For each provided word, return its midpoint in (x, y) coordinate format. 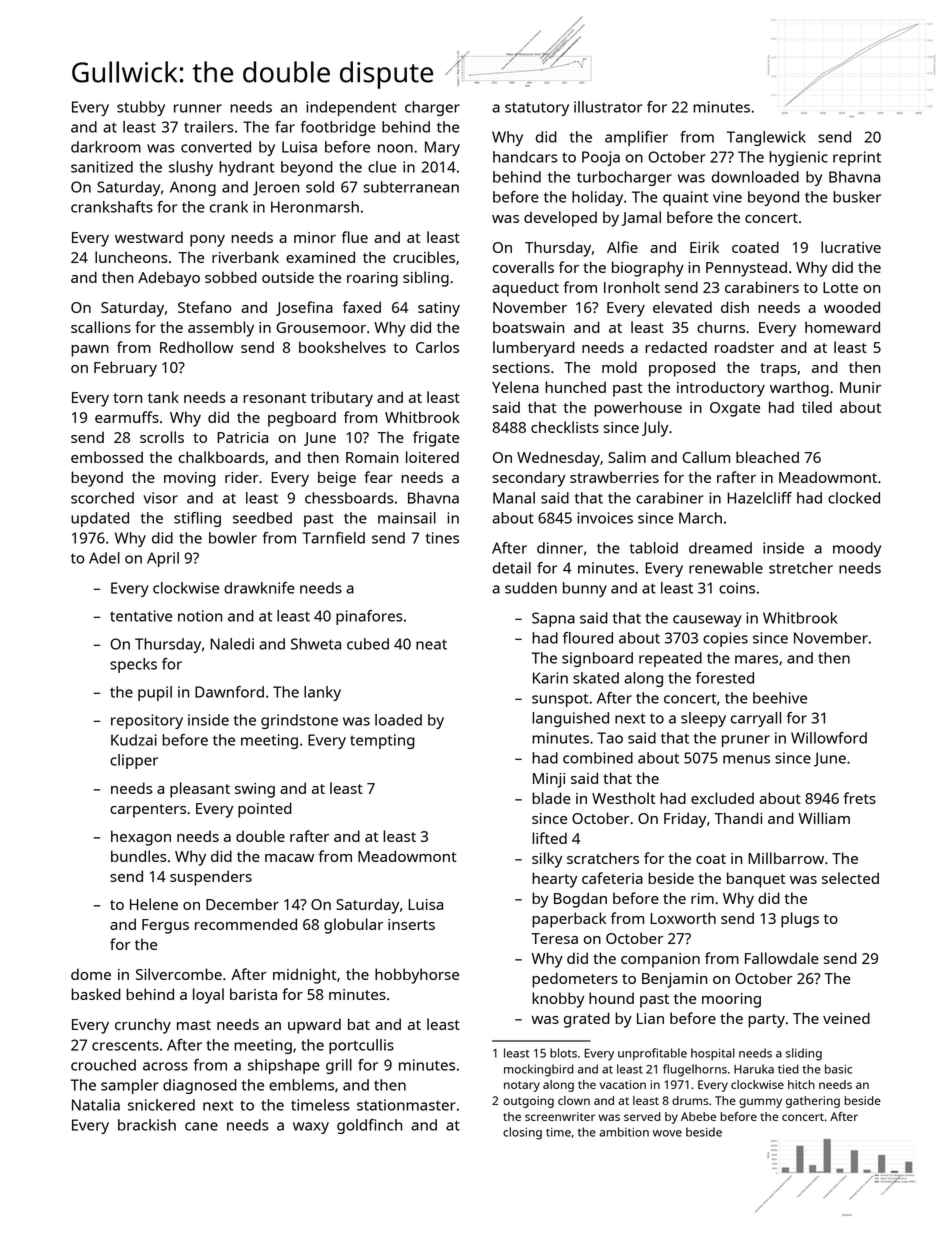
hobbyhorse (417, 976)
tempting (382, 741)
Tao (610, 738)
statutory (537, 109)
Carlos (437, 347)
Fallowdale (782, 958)
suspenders (211, 878)
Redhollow (196, 347)
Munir (860, 387)
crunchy (143, 1026)
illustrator (608, 107)
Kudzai (134, 740)
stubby (141, 108)
